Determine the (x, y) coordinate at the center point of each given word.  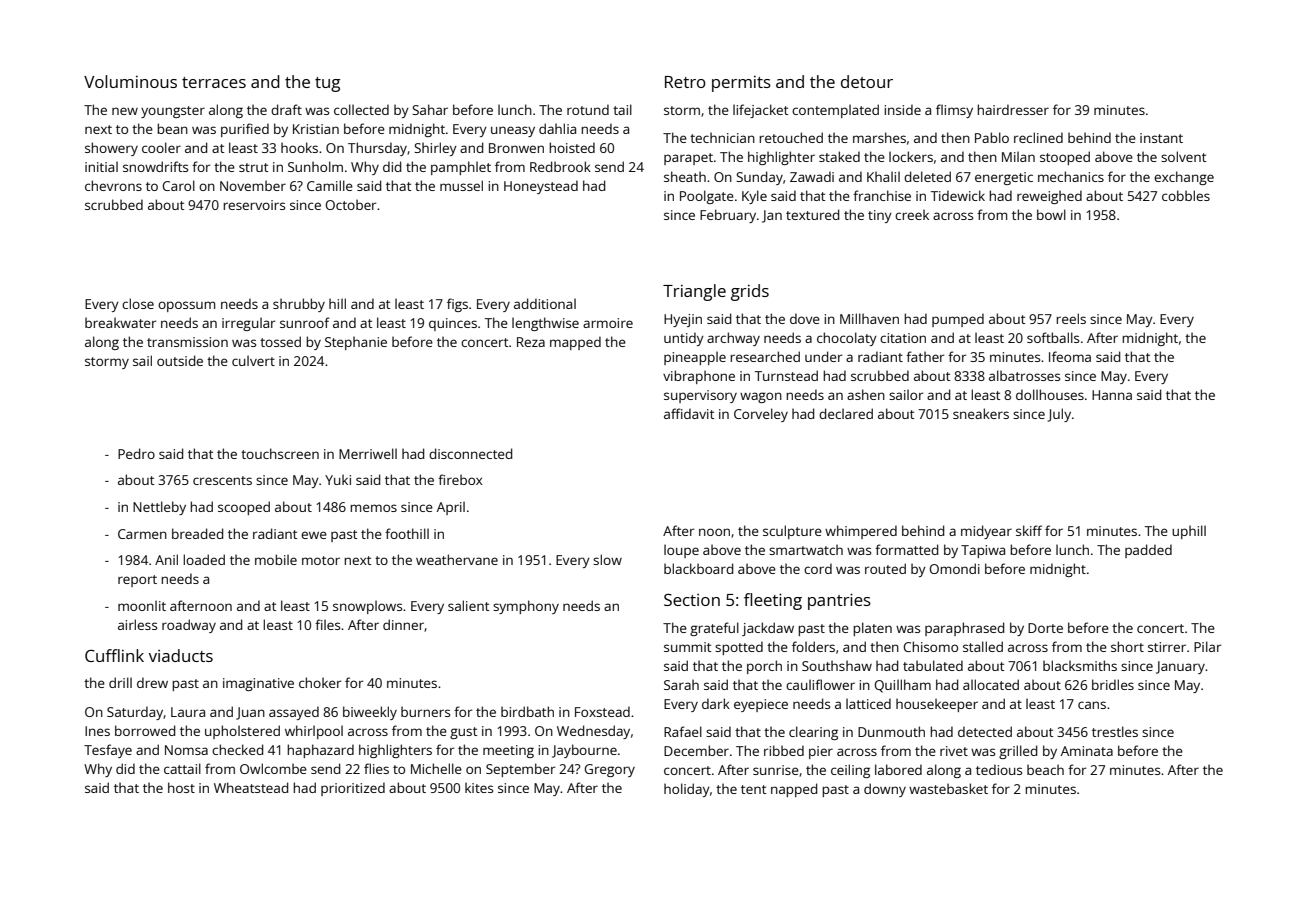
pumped (958, 320)
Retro (685, 82)
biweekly (370, 713)
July (1059, 415)
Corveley (761, 415)
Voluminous (130, 81)
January (1180, 667)
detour (867, 81)
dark (716, 703)
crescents (222, 480)
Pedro (136, 453)
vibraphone (699, 377)
